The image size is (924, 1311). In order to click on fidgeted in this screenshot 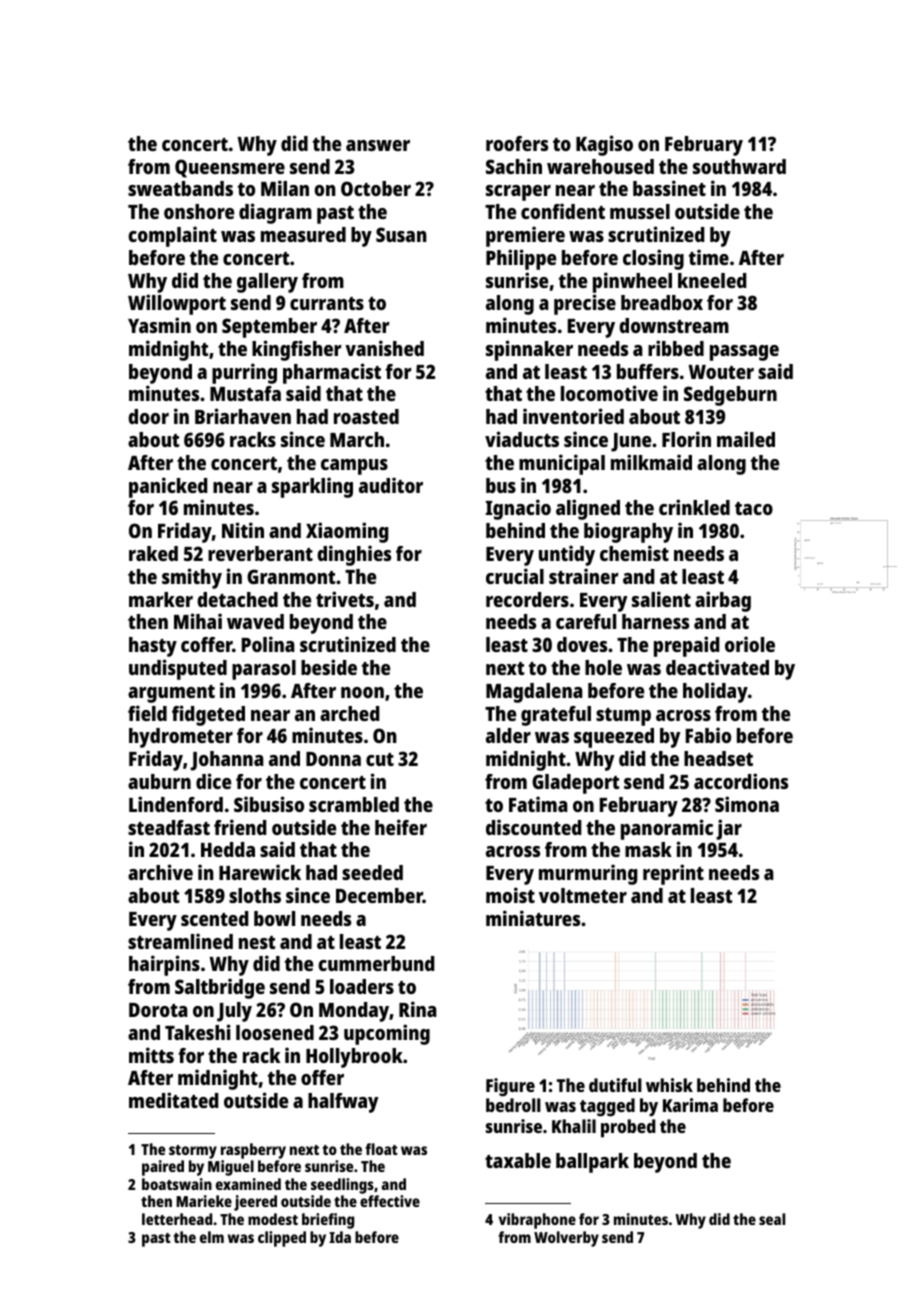, I will do `click(208, 715)`.
